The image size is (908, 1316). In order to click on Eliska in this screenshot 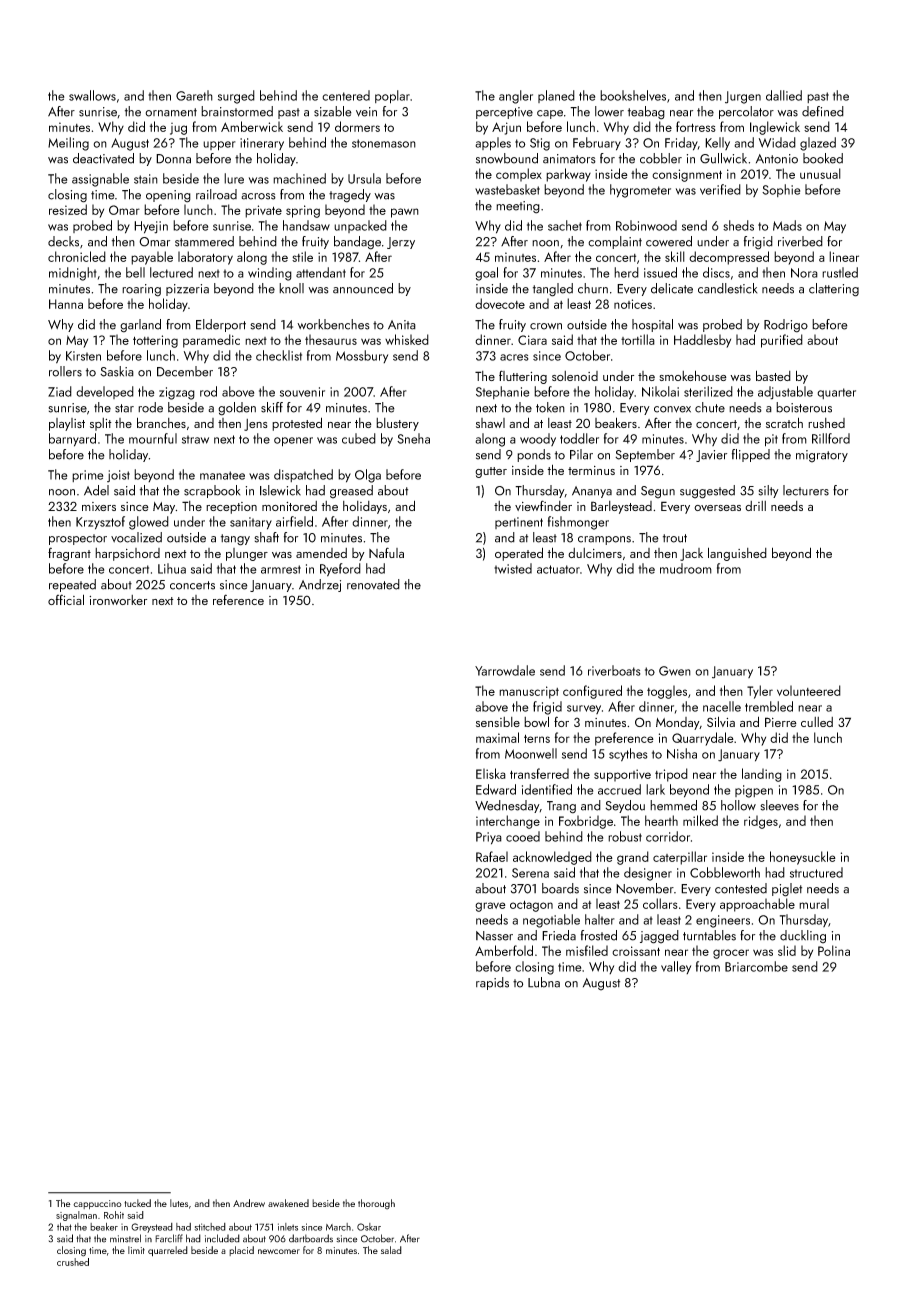, I will do `click(491, 773)`.
